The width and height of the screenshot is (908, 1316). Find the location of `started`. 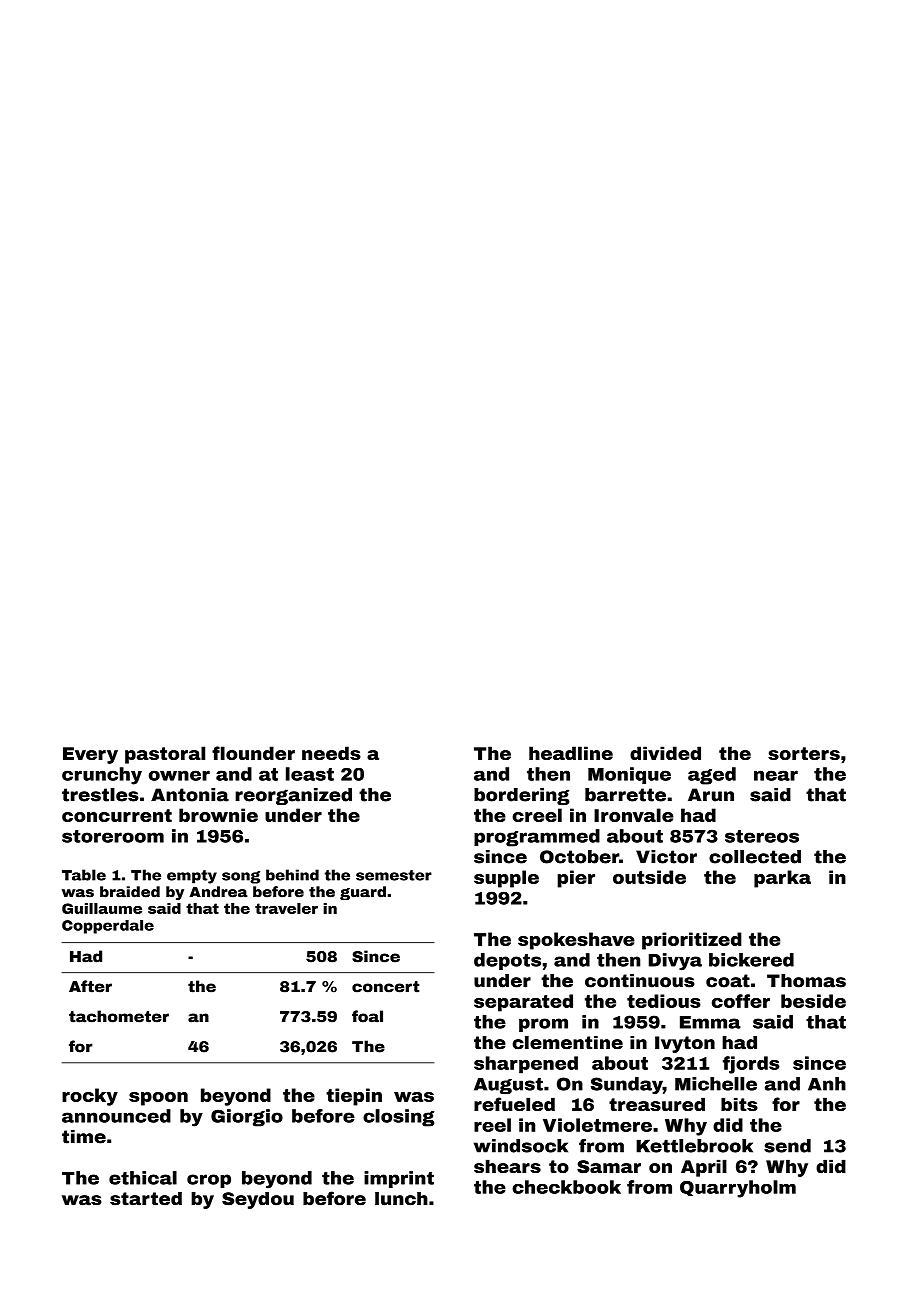

started is located at coordinates (146, 1199).
